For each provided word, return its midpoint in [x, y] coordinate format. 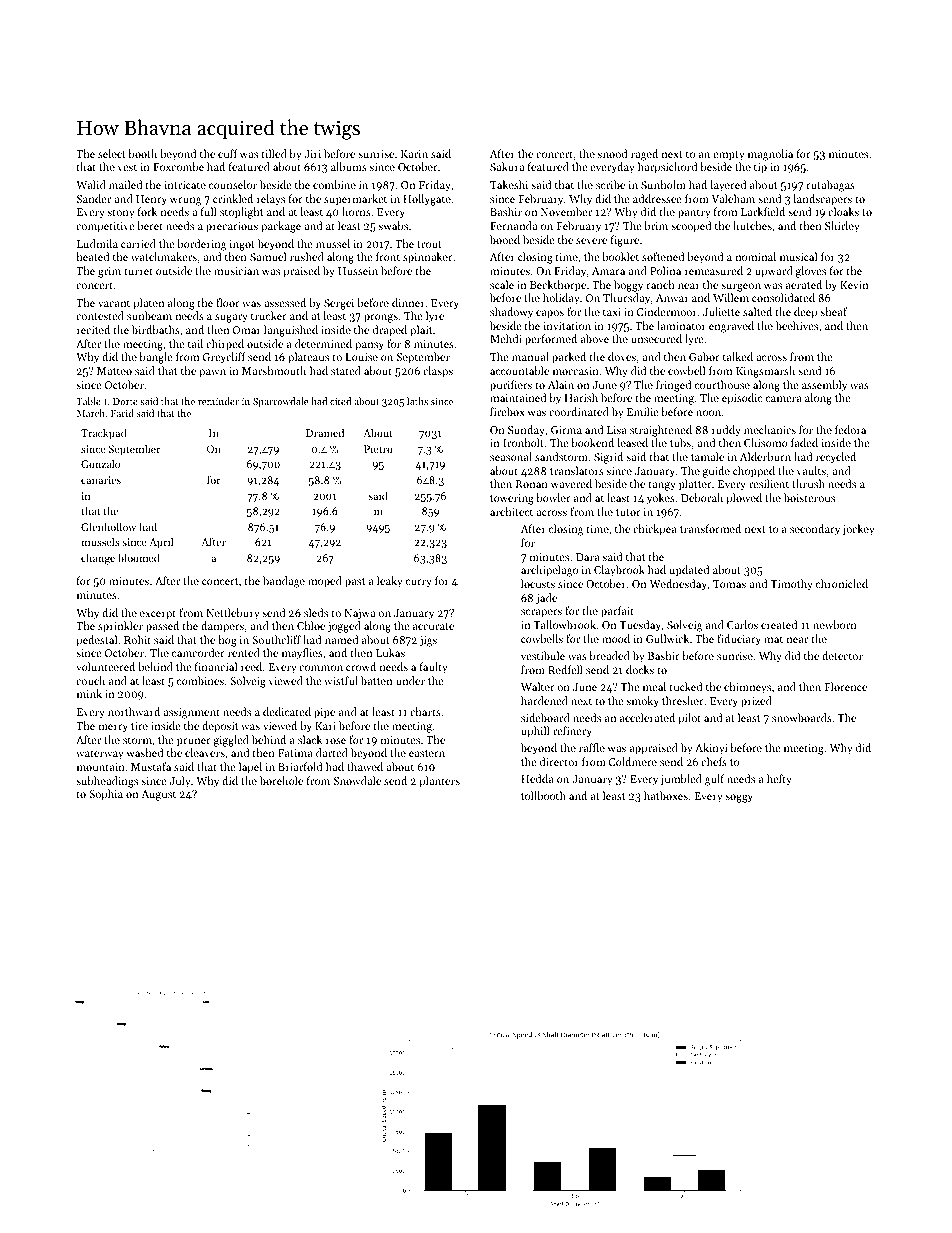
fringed [673, 386]
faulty [434, 668]
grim [109, 272]
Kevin [854, 285]
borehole [281, 780]
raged [644, 155]
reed [251, 666]
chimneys [747, 688]
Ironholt [523, 442]
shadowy [511, 313]
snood [612, 153]
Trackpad [103, 434]
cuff [228, 153]
